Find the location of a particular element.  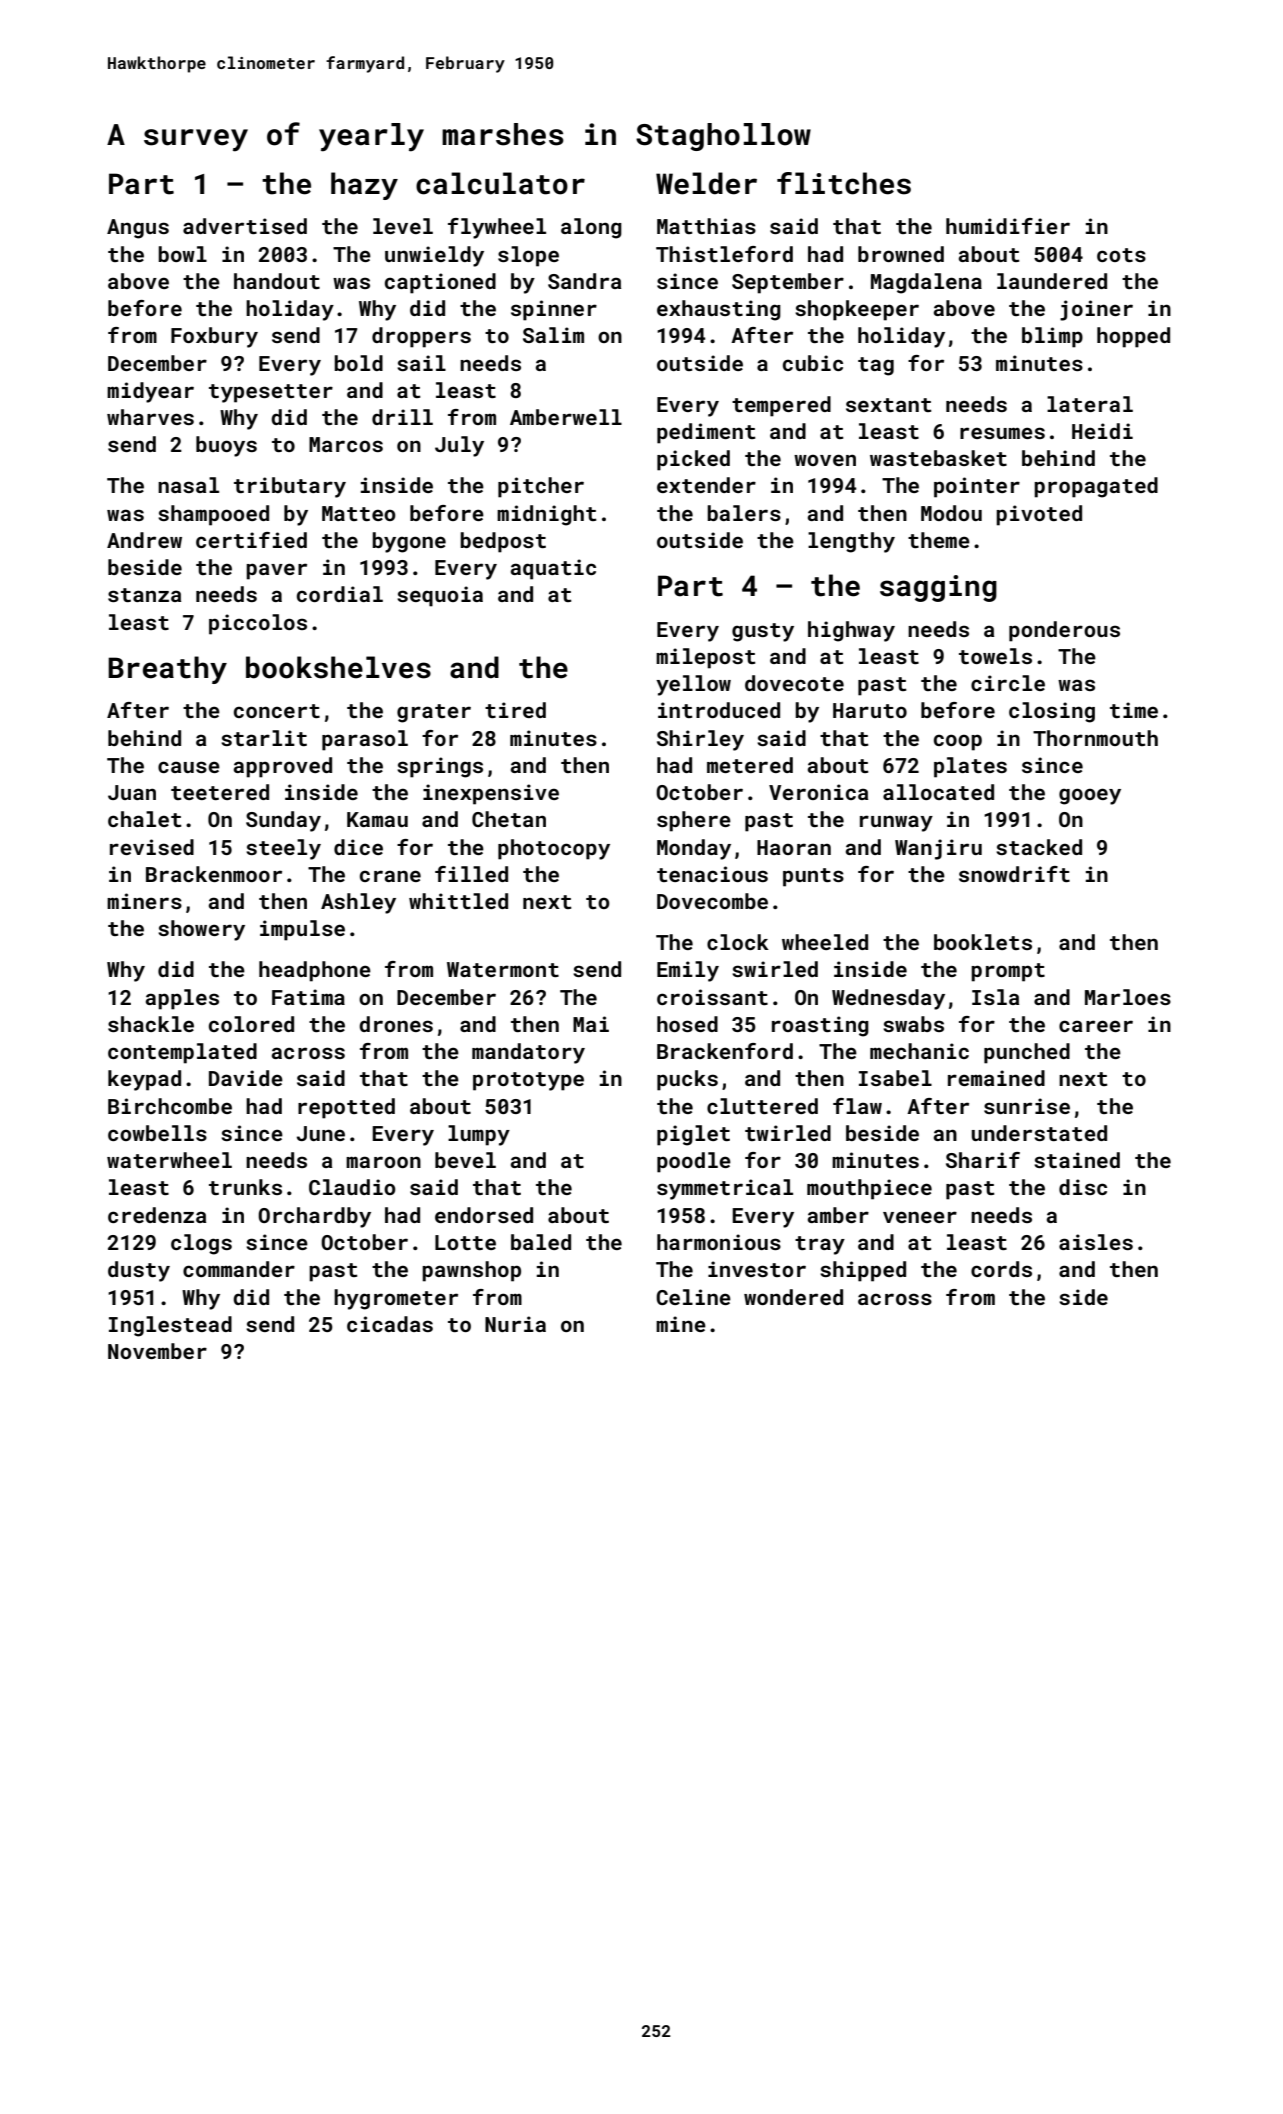

handout is located at coordinates (277, 281).
